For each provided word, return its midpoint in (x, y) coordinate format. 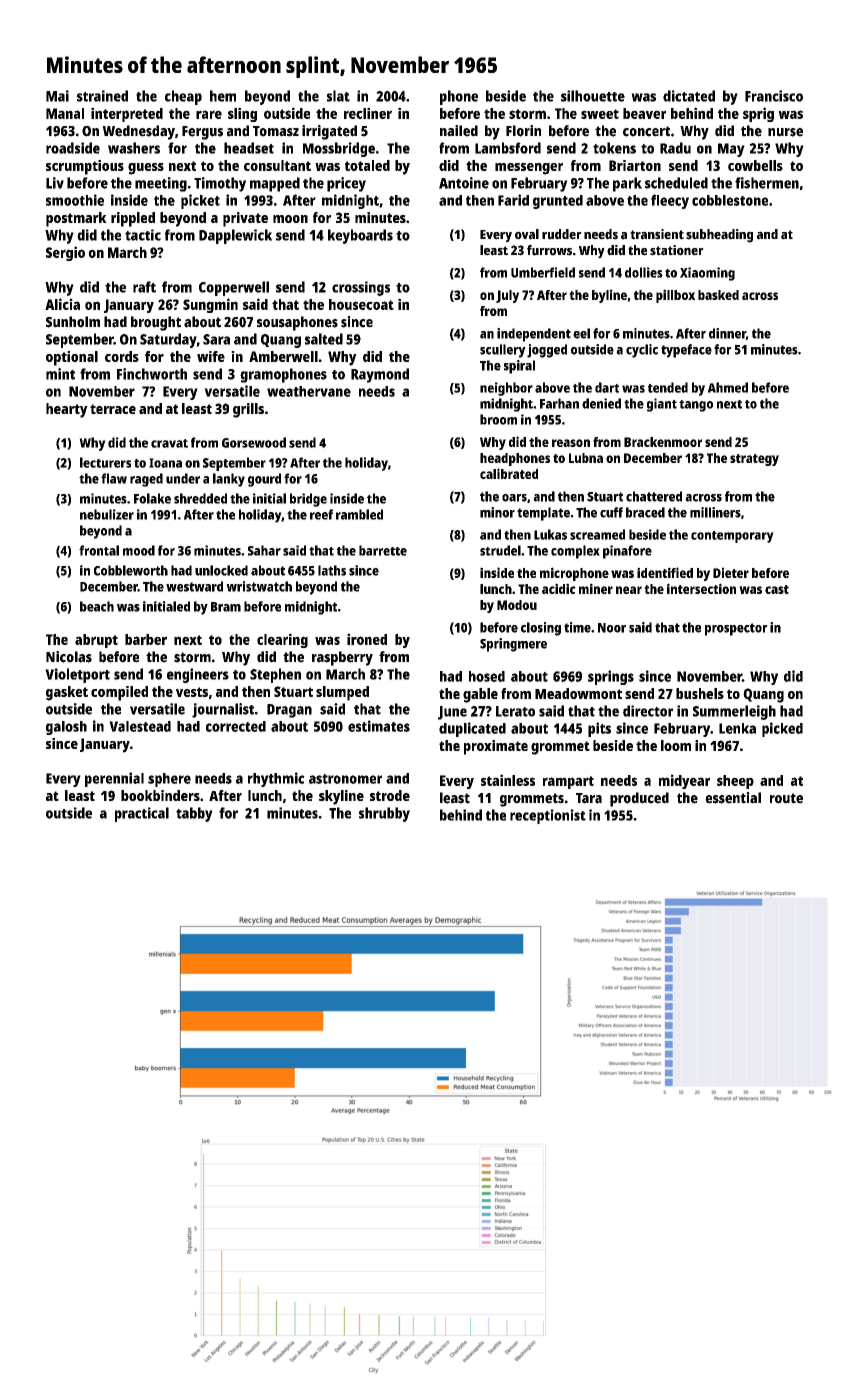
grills (248, 410)
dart (607, 387)
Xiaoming (707, 274)
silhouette (593, 96)
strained (102, 96)
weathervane (309, 391)
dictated (689, 96)
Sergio (65, 253)
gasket (67, 693)
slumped (342, 693)
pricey (346, 184)
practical (142, 814)
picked (782, 729)
